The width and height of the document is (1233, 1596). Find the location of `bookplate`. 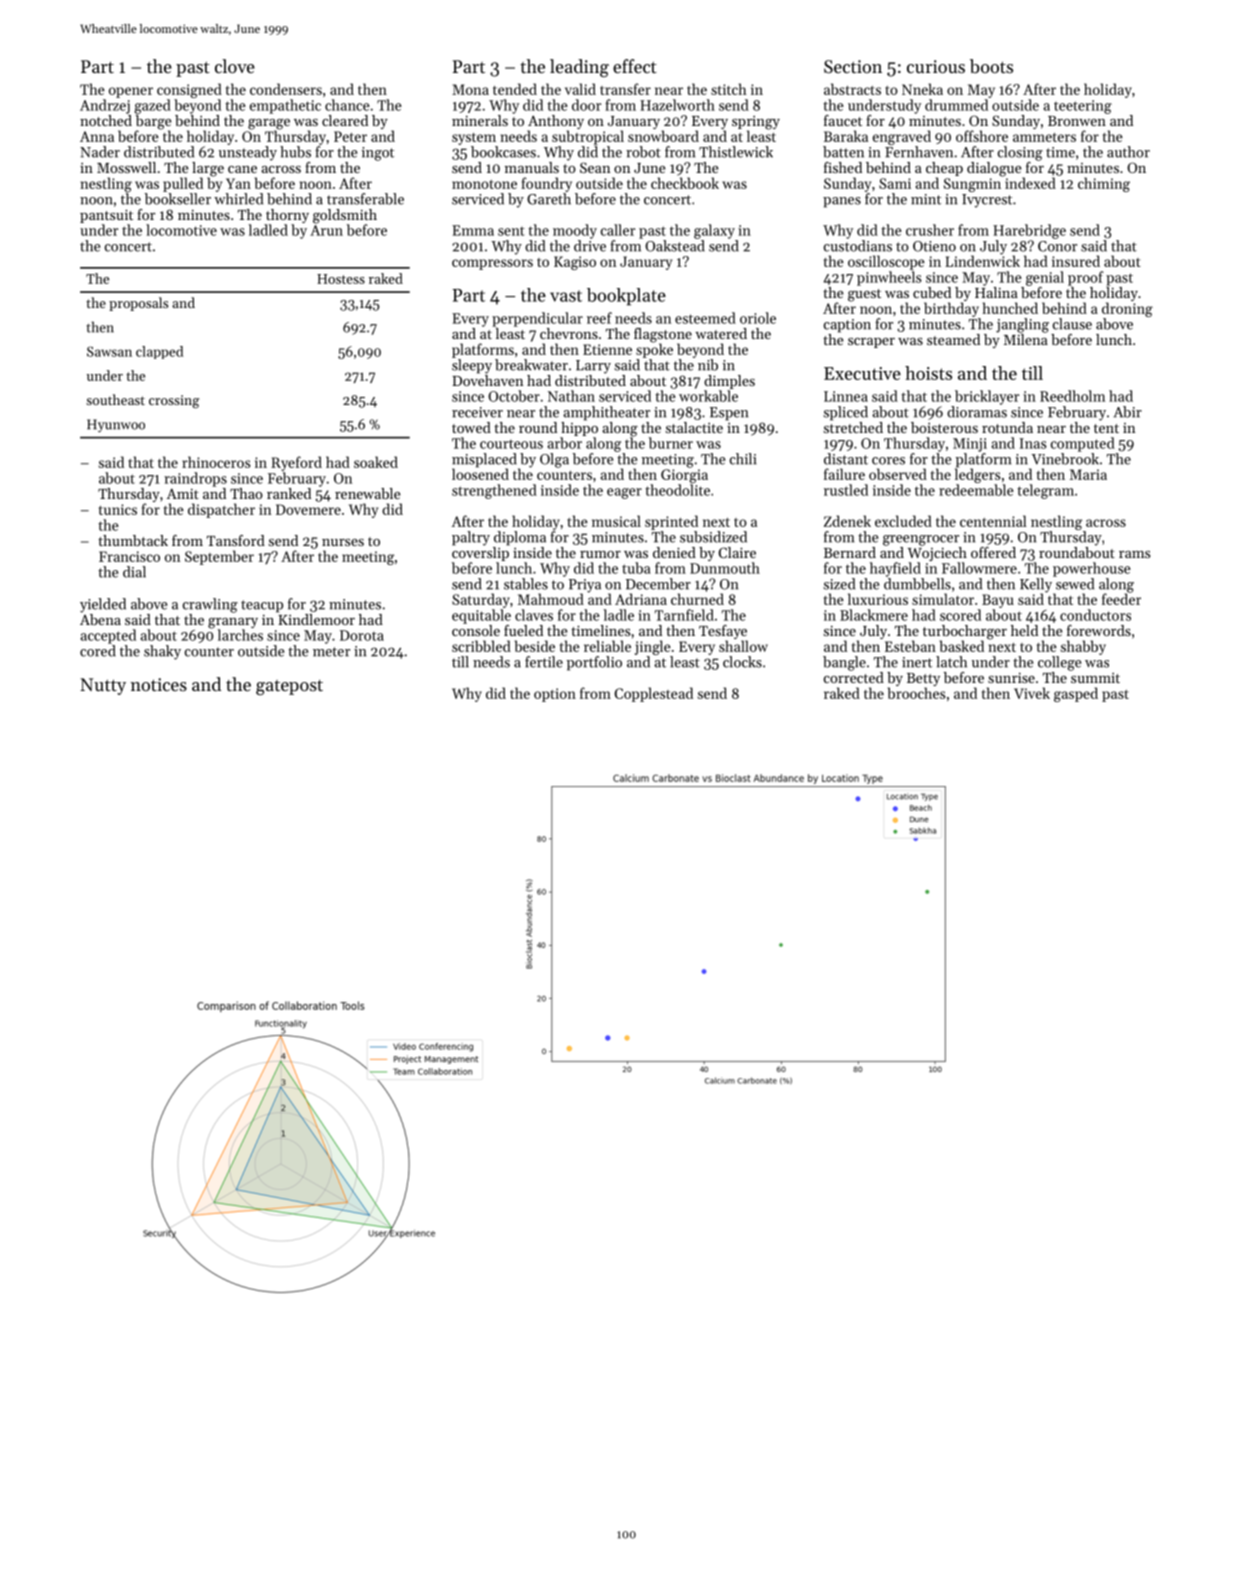

bookplate is located at coordinates (626, 297).
